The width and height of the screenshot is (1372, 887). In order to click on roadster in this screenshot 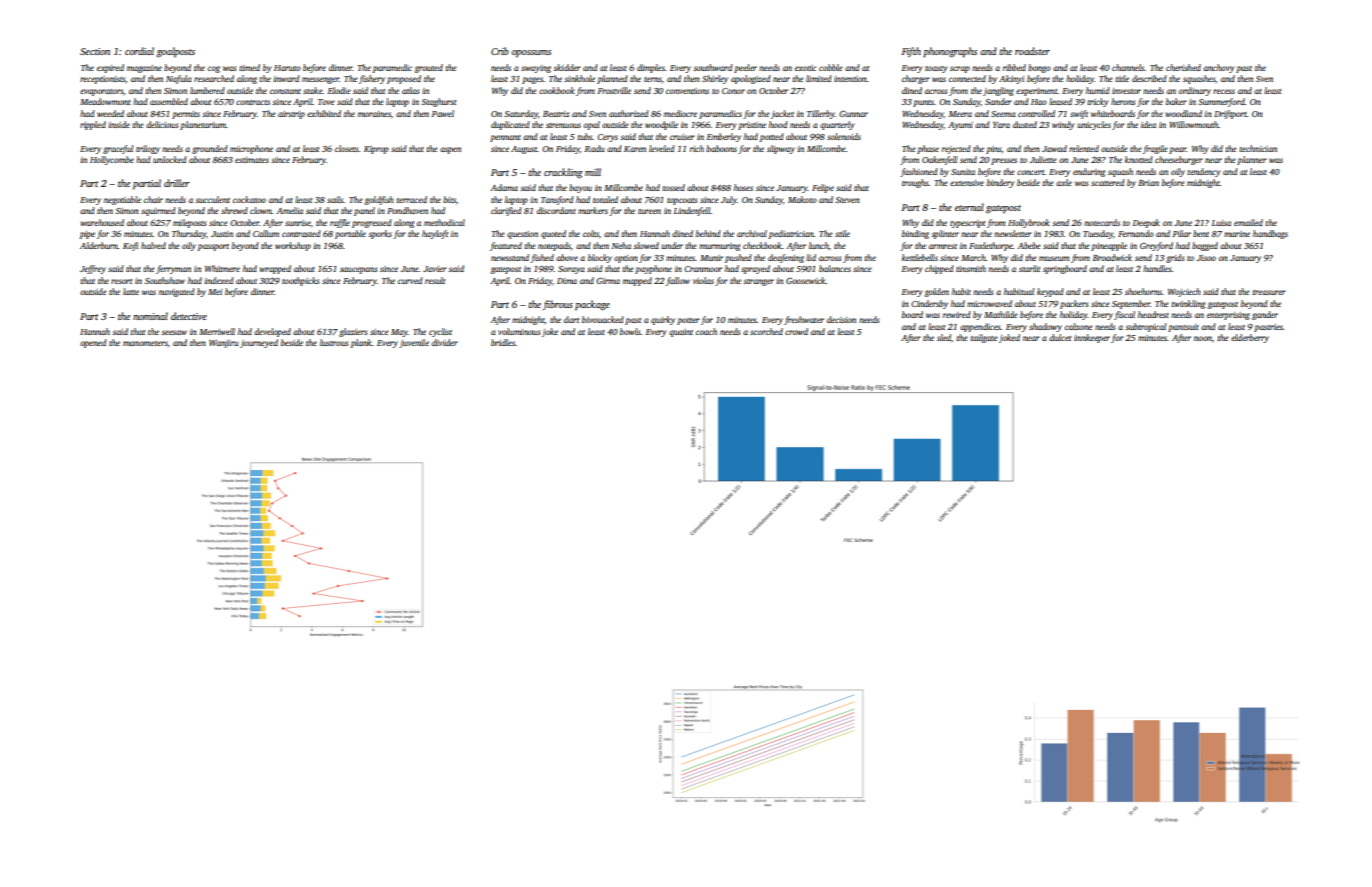, I will do `click(1032, 51)`.
